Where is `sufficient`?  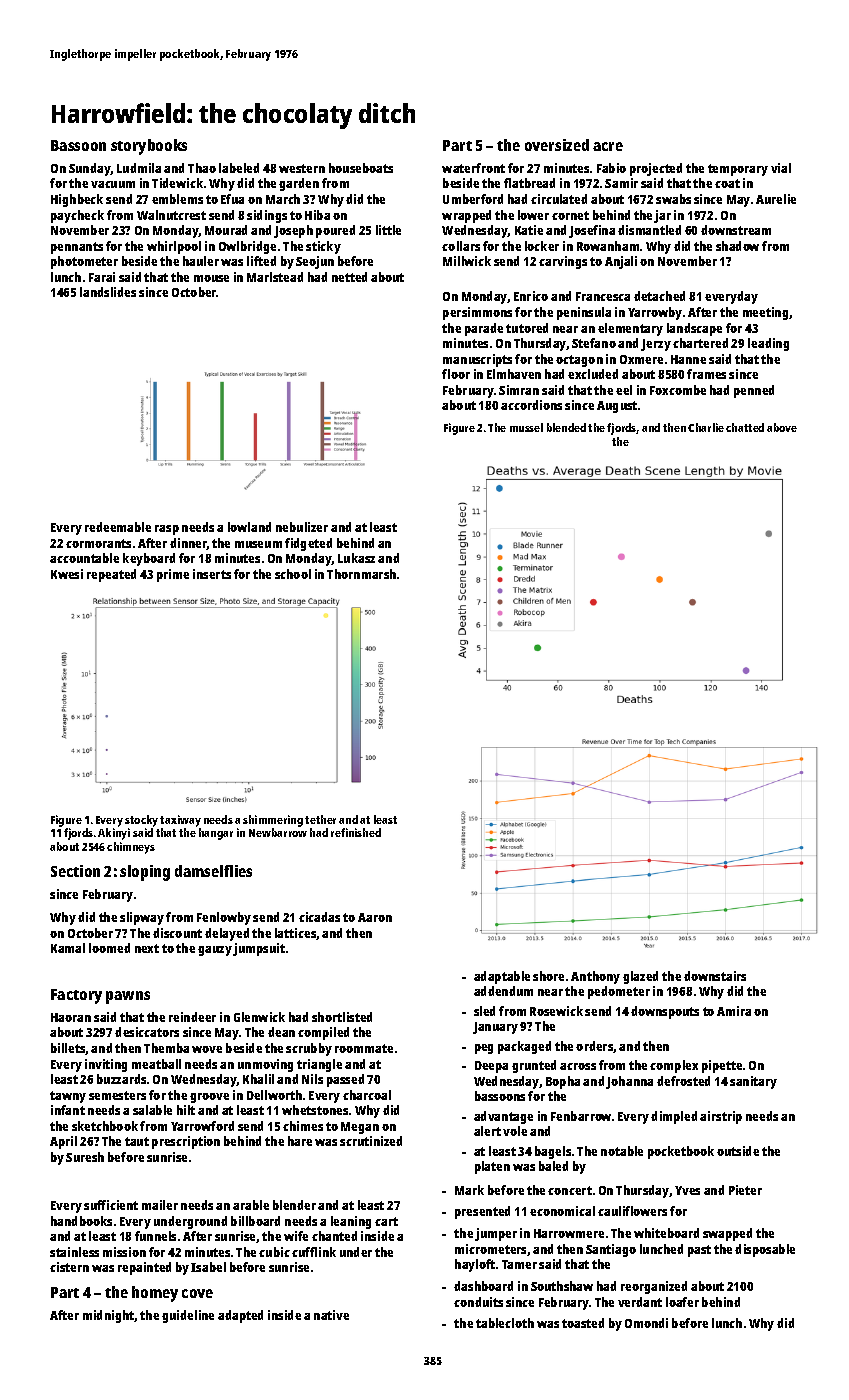
sufficient is located at coordinates (111, 1205).
